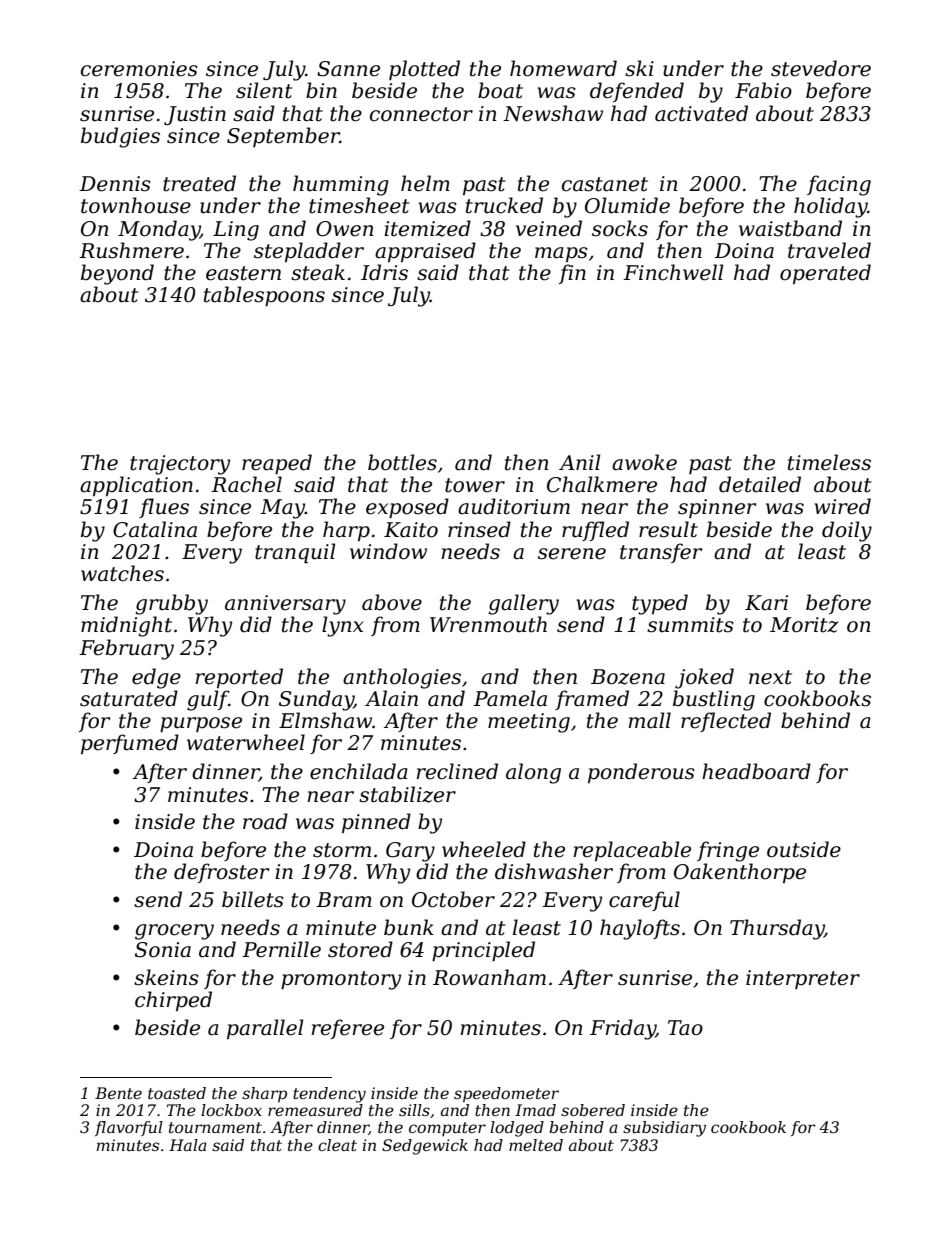 This page has height=1233, width=952. Describe the element at coordinates (199, 183) in the page. I see `treated` at that location.
